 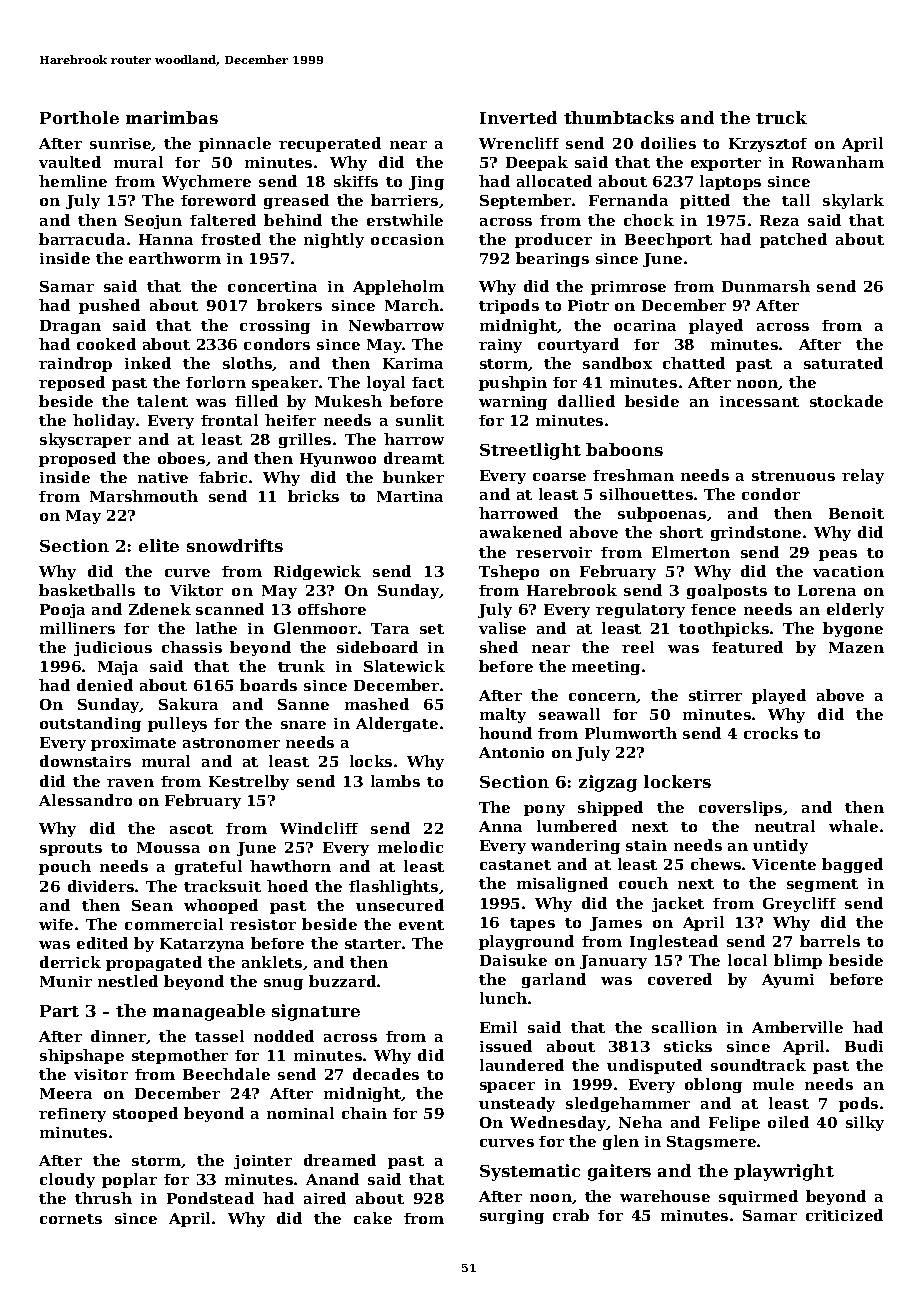 What do you see at coordinates (668, 240) in the page?
I see `Beechport` at bounding box center [668, 240].
